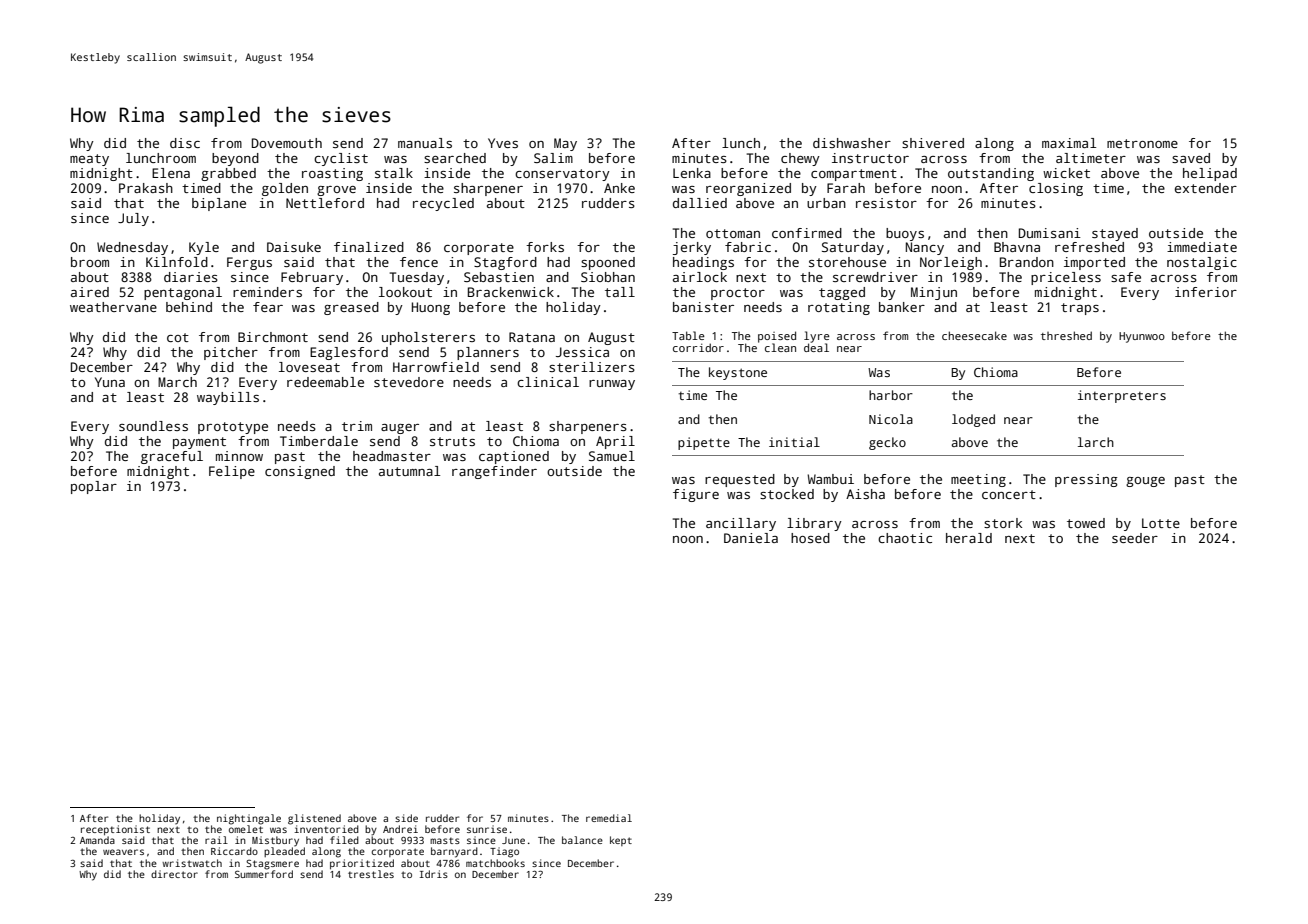 The height and width of the document is (924, 1308). I want to click on matchbooks, so click(495, 863).
